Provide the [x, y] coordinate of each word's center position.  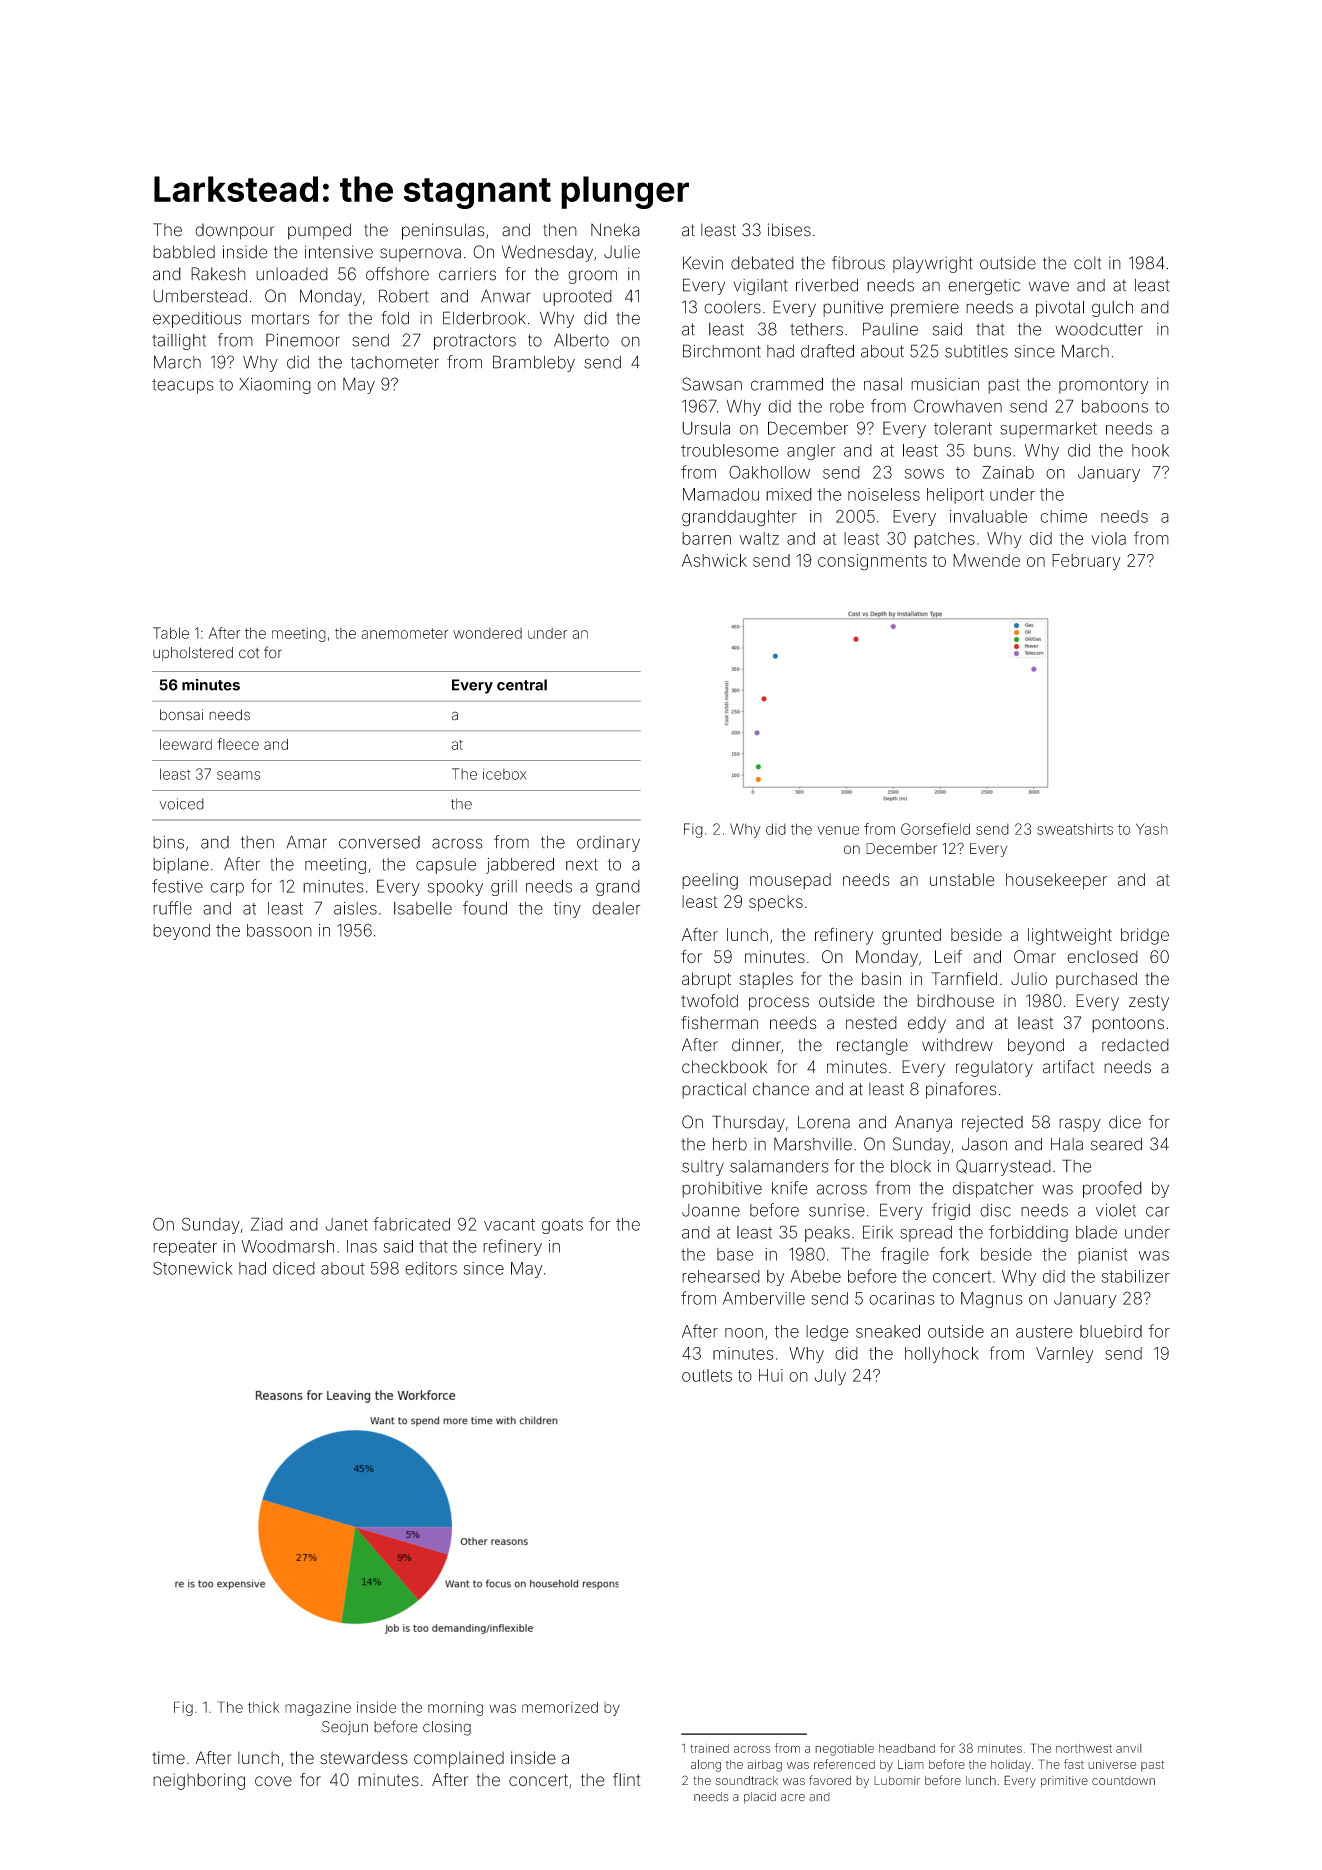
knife [789, 1188]
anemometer [404, 633]
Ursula [706, 428]
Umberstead [200, 296]
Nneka [615, 230]
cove [273, 1781]
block [911, 1166]
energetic [984, 287]
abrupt [706, 980]
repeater [185, 1248]
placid [760, 1798]
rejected [992, 1124]
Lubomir [897, 1780]
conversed [379, 842]
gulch [1112, 308]
